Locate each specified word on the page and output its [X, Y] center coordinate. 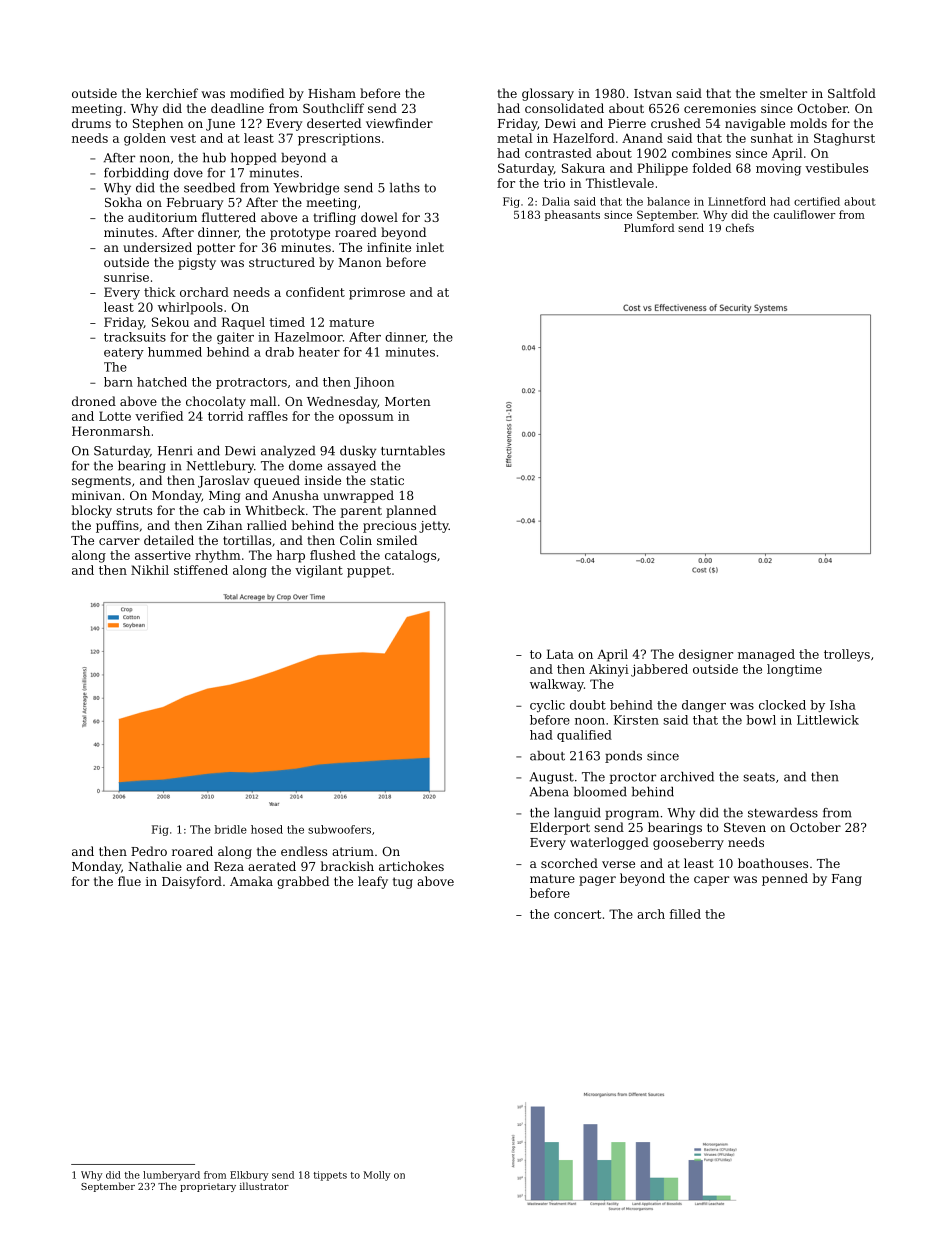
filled [685, 914]
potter [216, 249]
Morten [408, 401]
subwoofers [339, 829]
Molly [376, 1176]
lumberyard [171, 1176]
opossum [366, 419]
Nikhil [150, 570]
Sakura [583, 168]
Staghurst [844, 139]
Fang [847, 880]
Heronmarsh [111, 431]
